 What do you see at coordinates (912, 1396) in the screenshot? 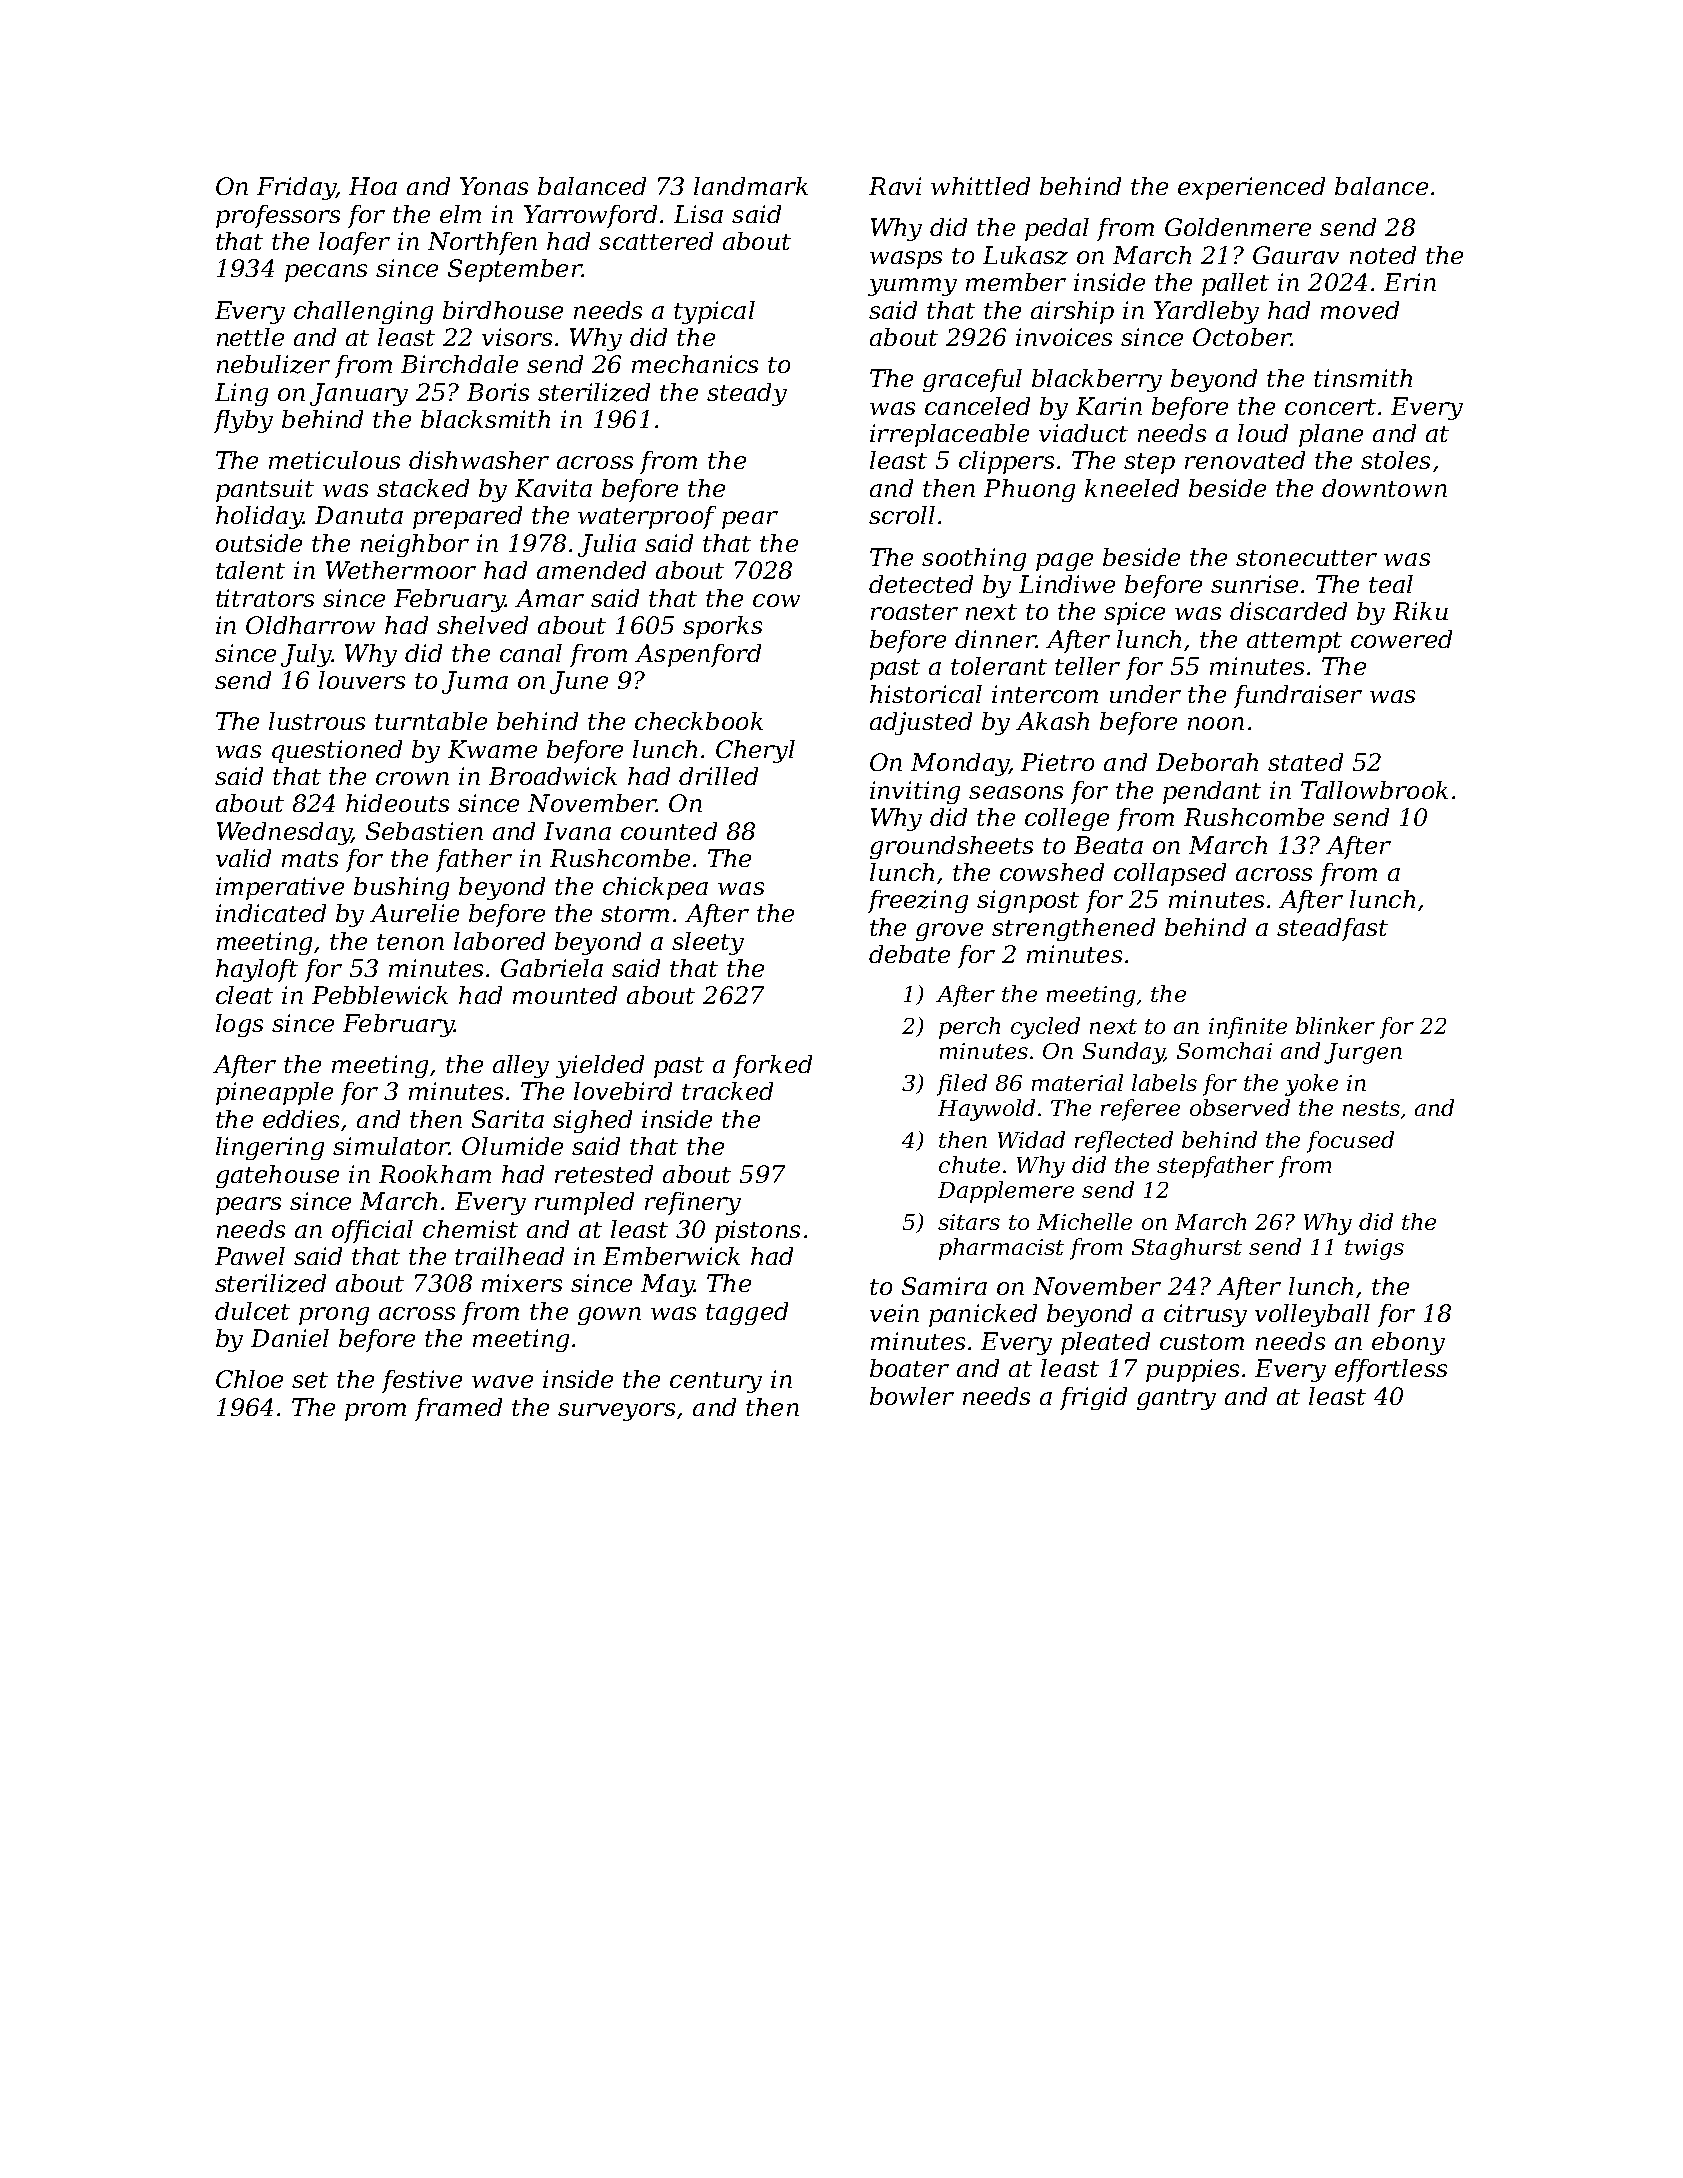
I see `bowler` at bounding box center [912, 1396].
